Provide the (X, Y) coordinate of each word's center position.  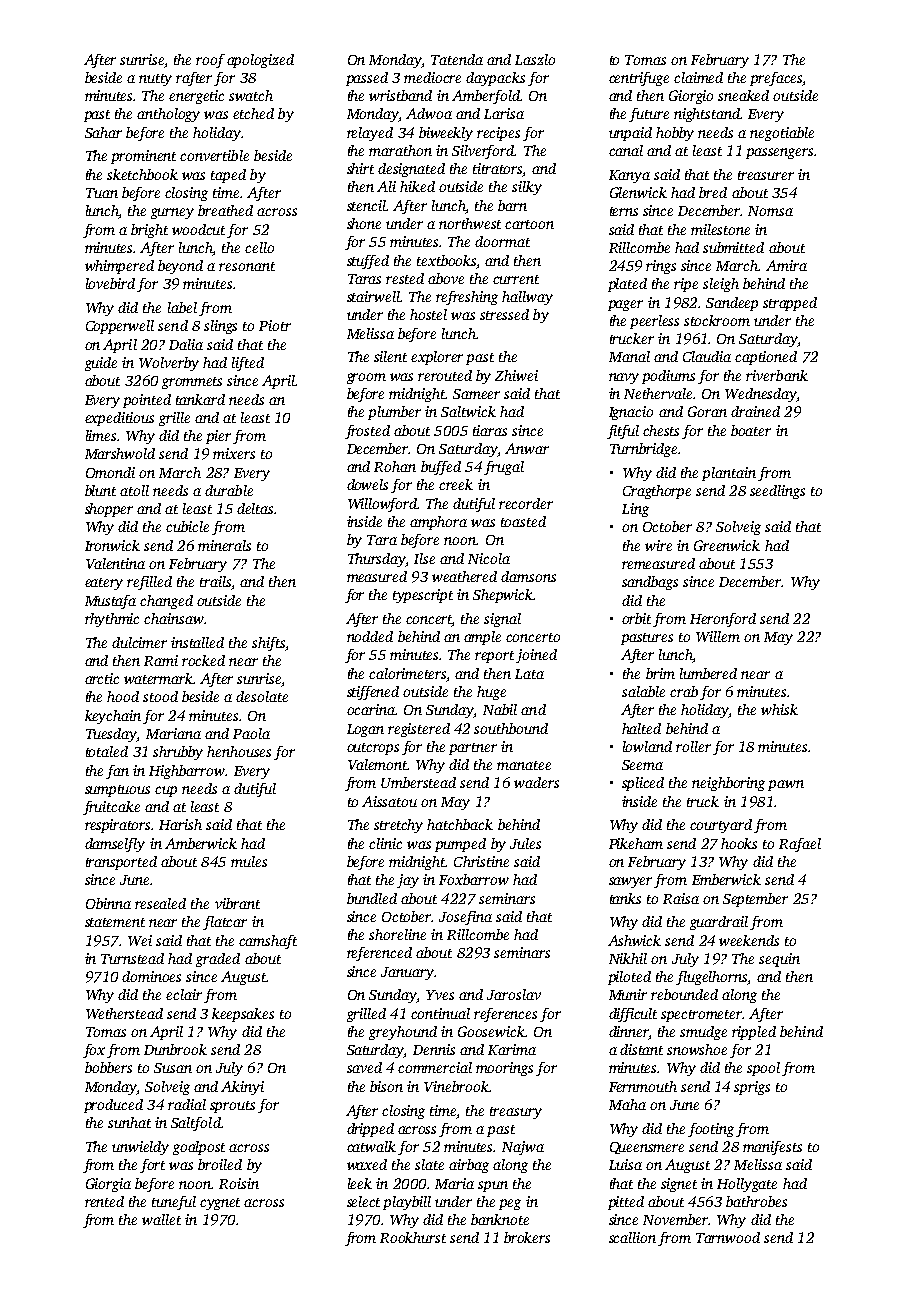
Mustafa (110, 602)
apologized (260, 61)
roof (210, 61)
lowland (647, 746)
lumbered (708, 673)
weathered (464, 576)
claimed (698, 77)
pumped (460, 845)
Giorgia (108, 1185)
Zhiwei (516, 375)
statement (115, 922)
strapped (790, 304)
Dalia (186, 344)
